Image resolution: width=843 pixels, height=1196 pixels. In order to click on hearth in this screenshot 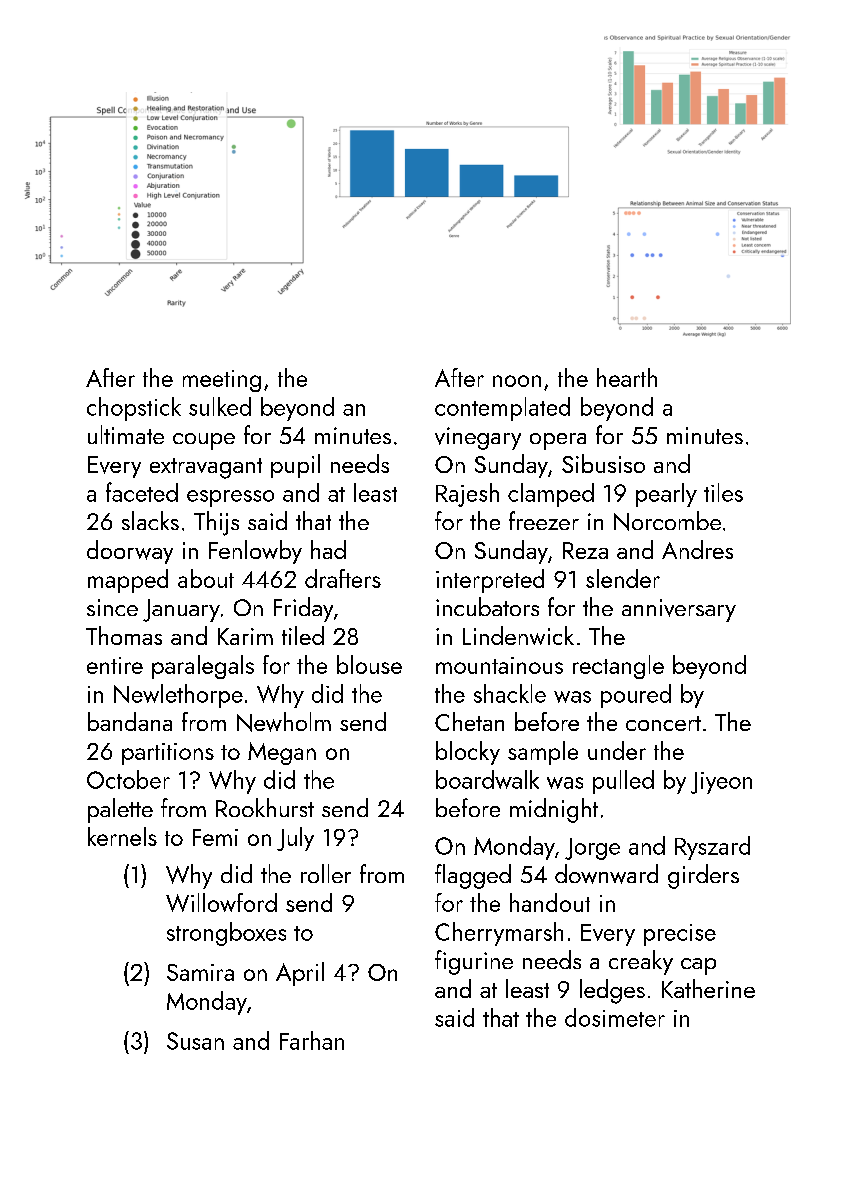, I will do `click(627, 377)`.
